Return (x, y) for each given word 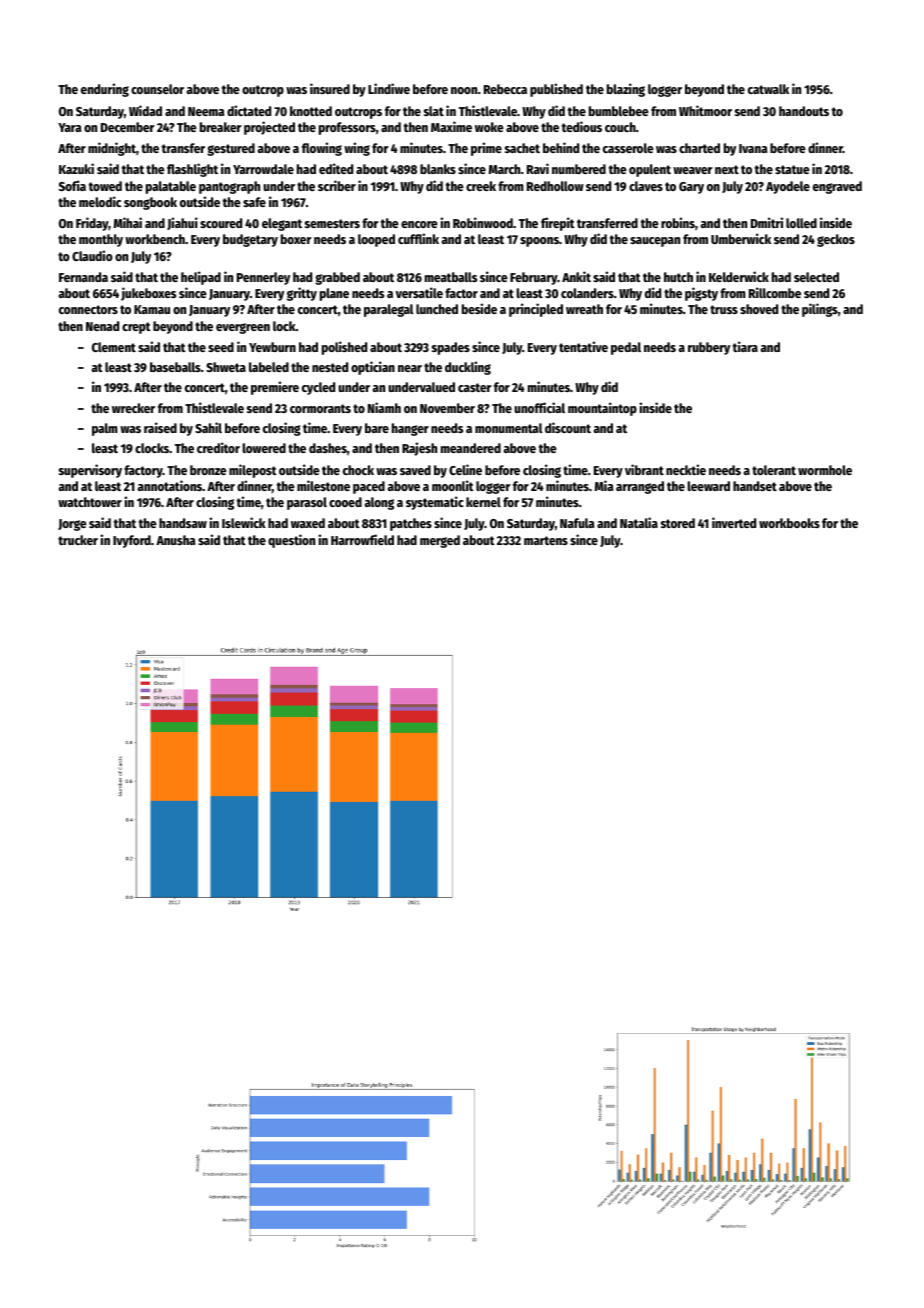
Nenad (102, 326)
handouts (804, 111)
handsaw (183, 523)
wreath (584, 309)
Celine (465, 469)
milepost (253, 471)
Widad (145, 110)
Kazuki (76, 168)
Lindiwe (389, 88)
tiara (745, 346)
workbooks (789, 523)
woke (489, 127)
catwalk (768, 89)
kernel (483, 502)
